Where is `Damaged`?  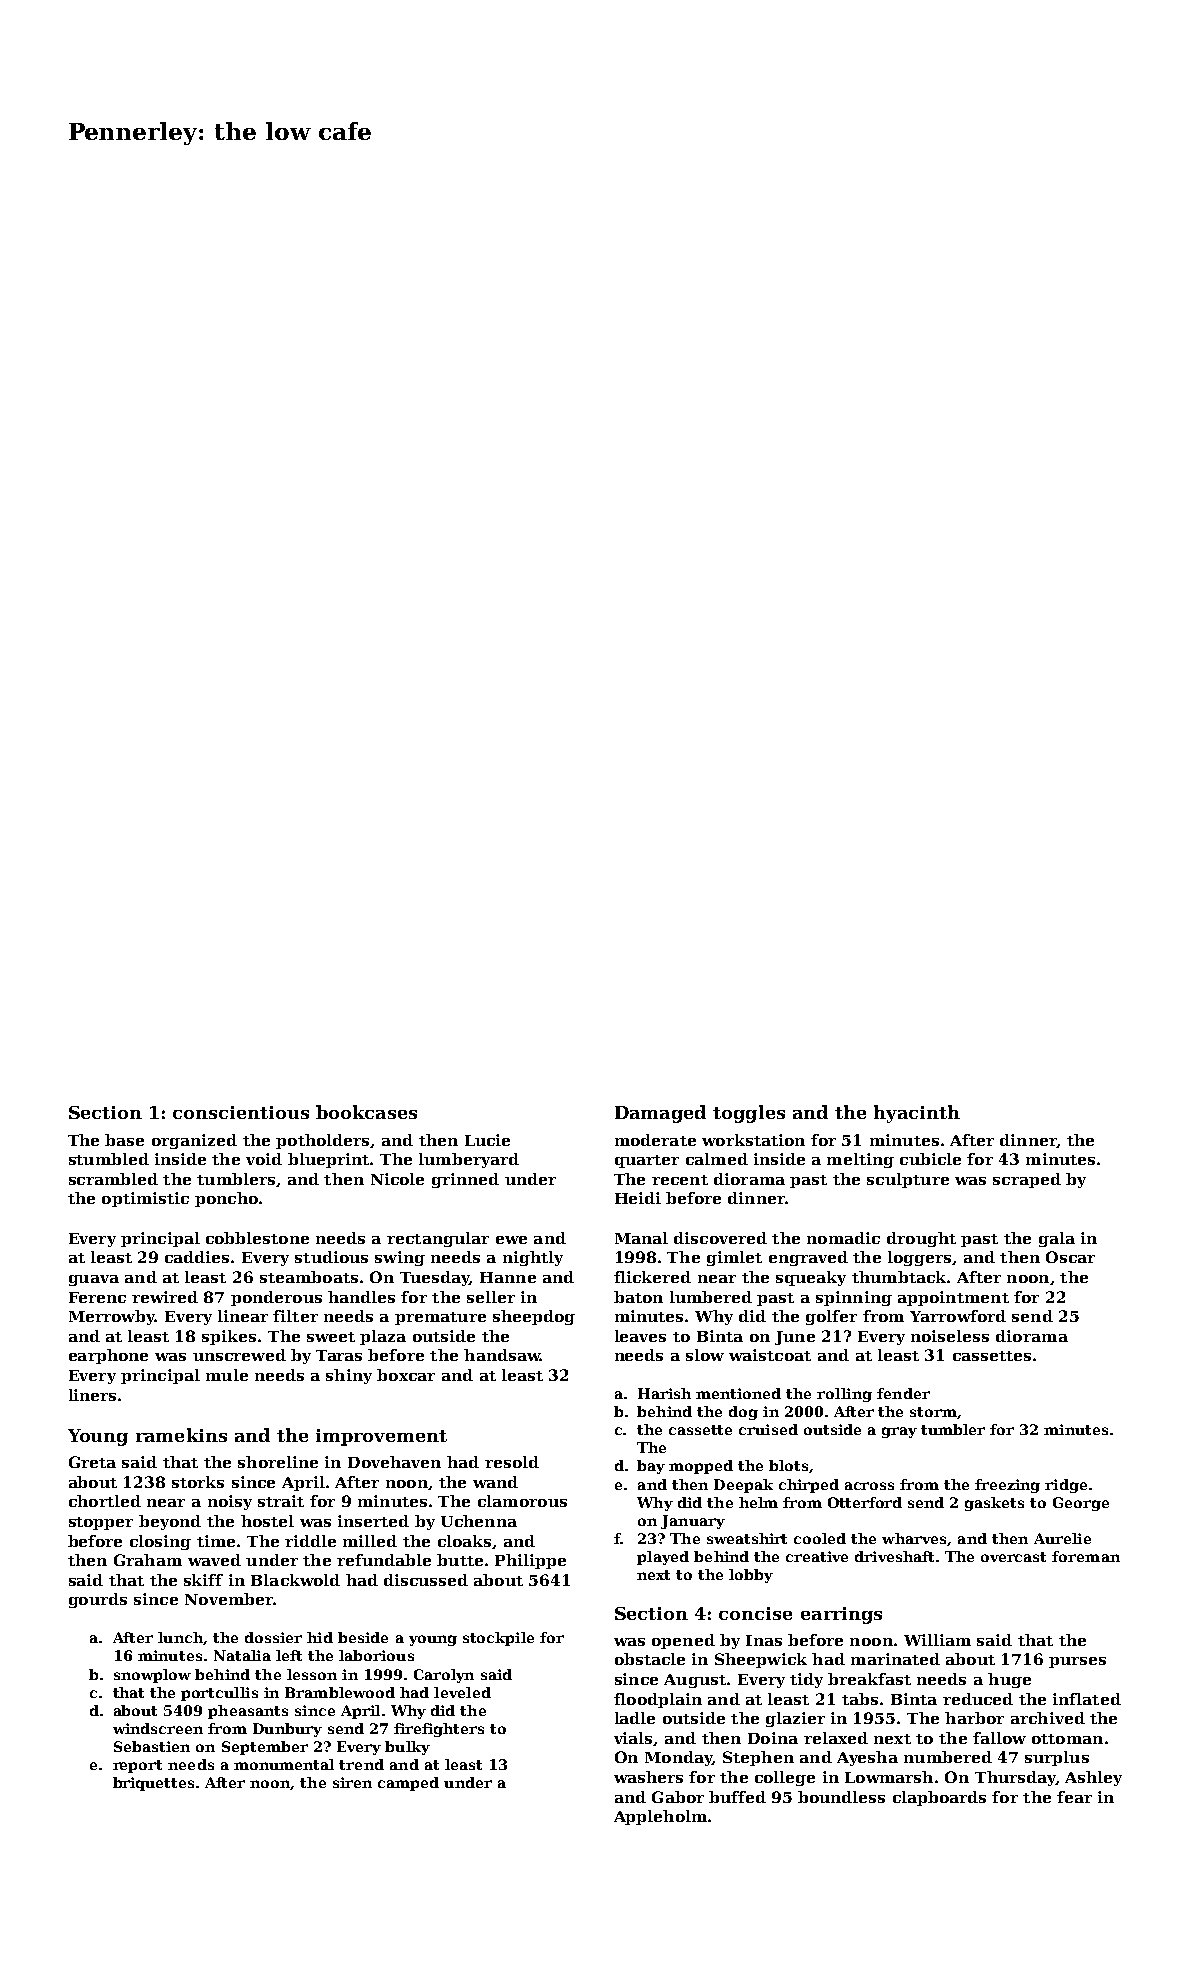
Damaged is located at coordinates (660, 1114).
